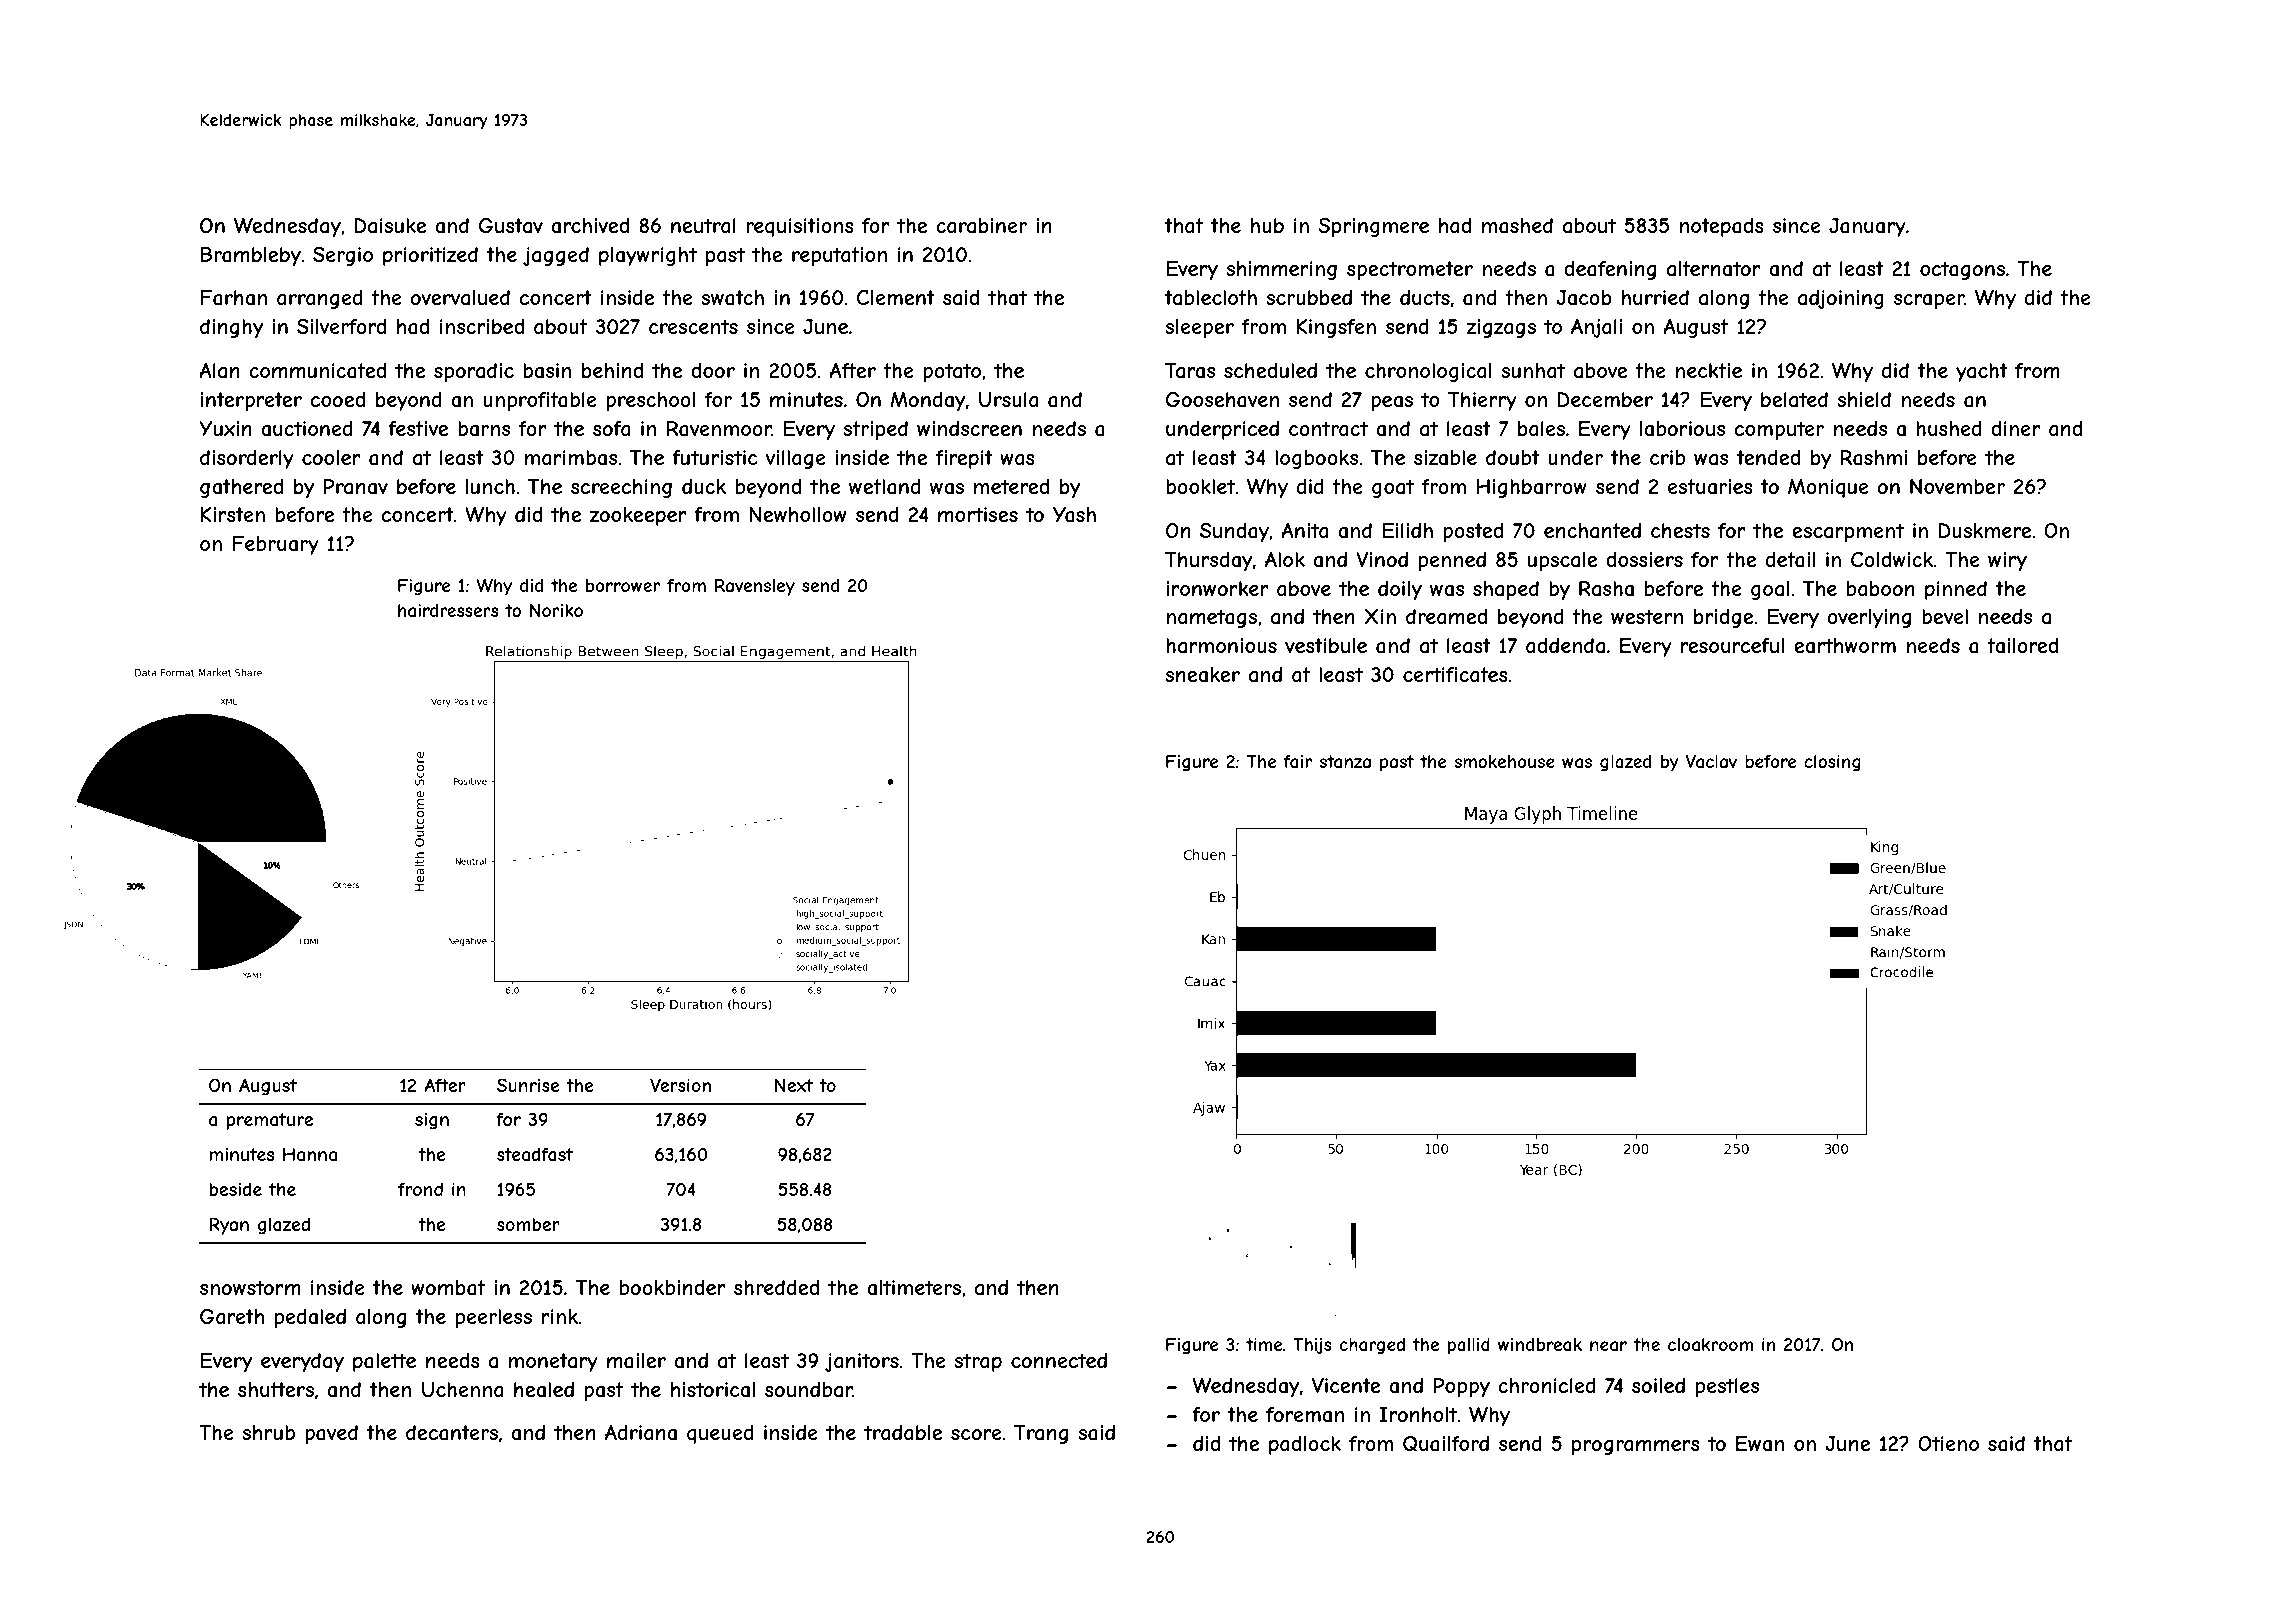 Image resolution: width=2292 pixels, height=1620 pixels. I want to click on Otieno, so click(1948, 1443).
